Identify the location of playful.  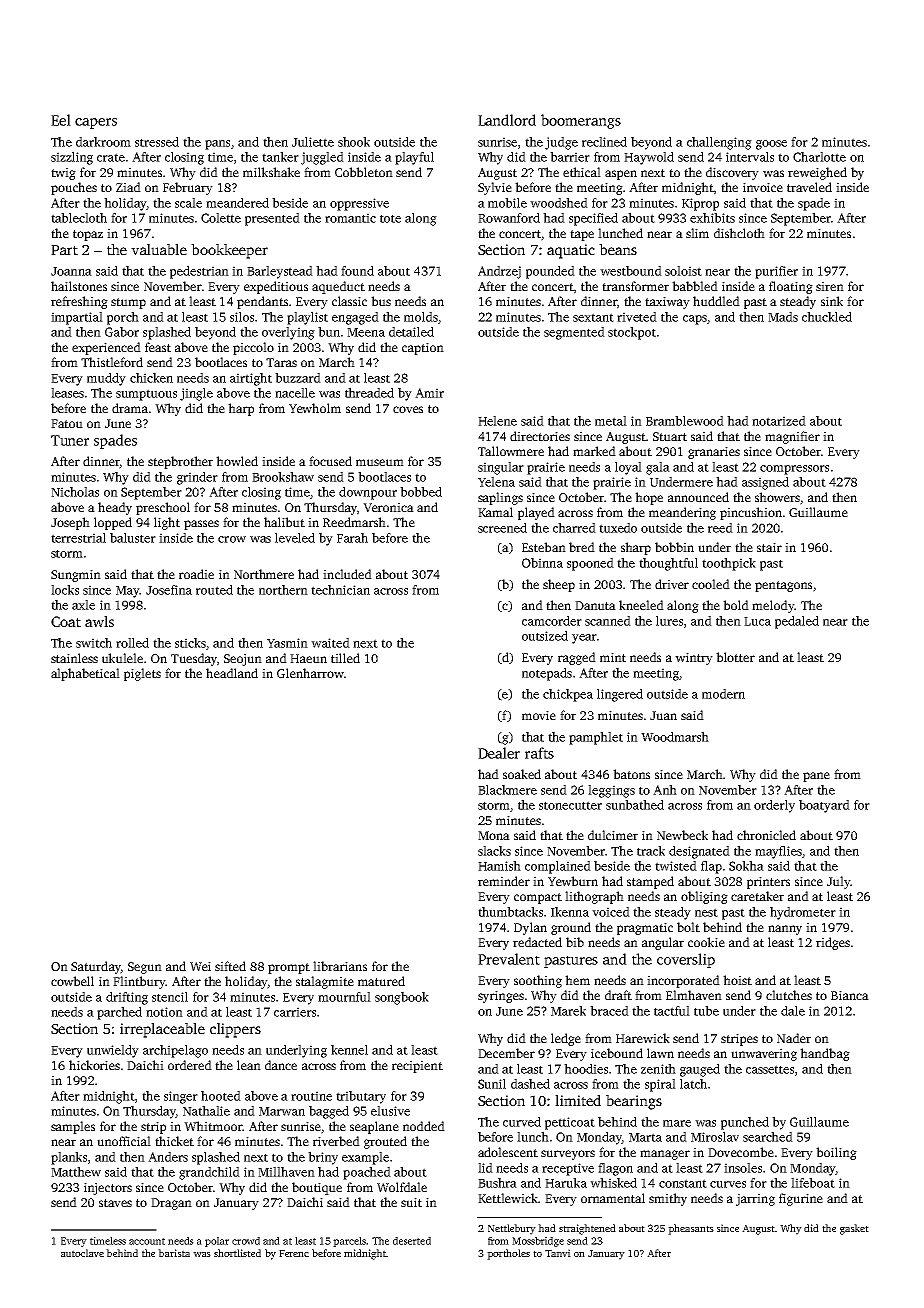
(414, 158).
